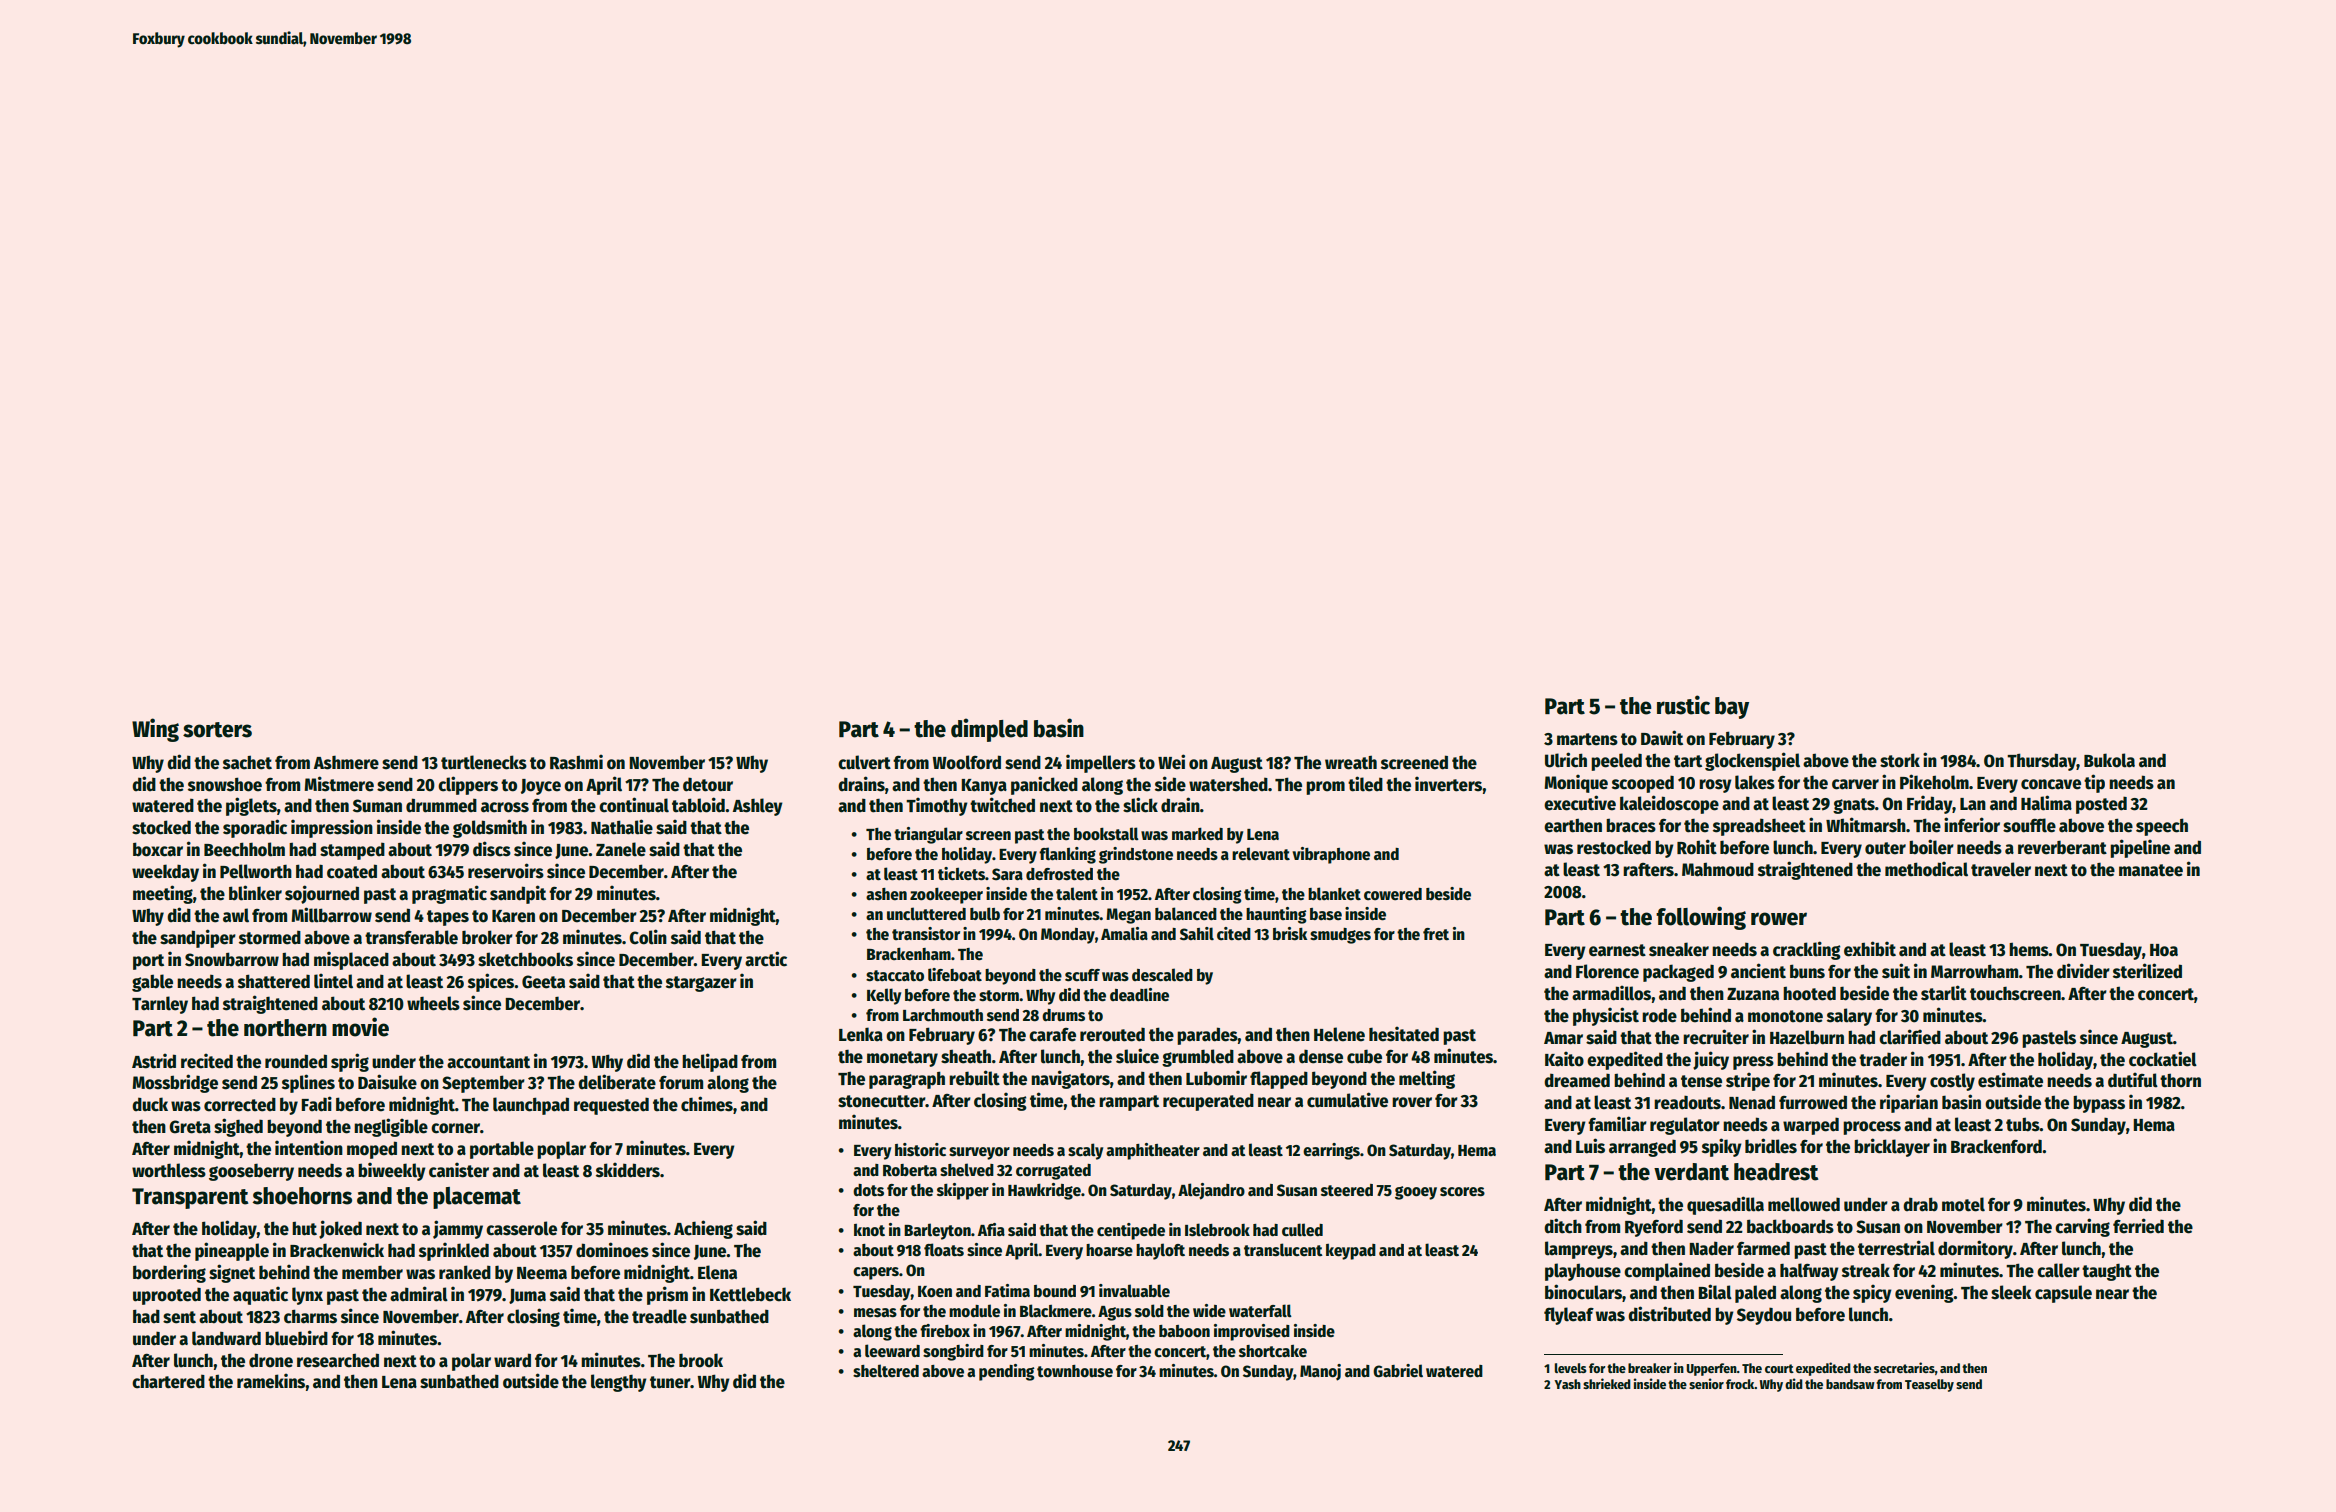 This image has height=1512, width=2336. I want to click on Dawit, so click(1662, 738).
